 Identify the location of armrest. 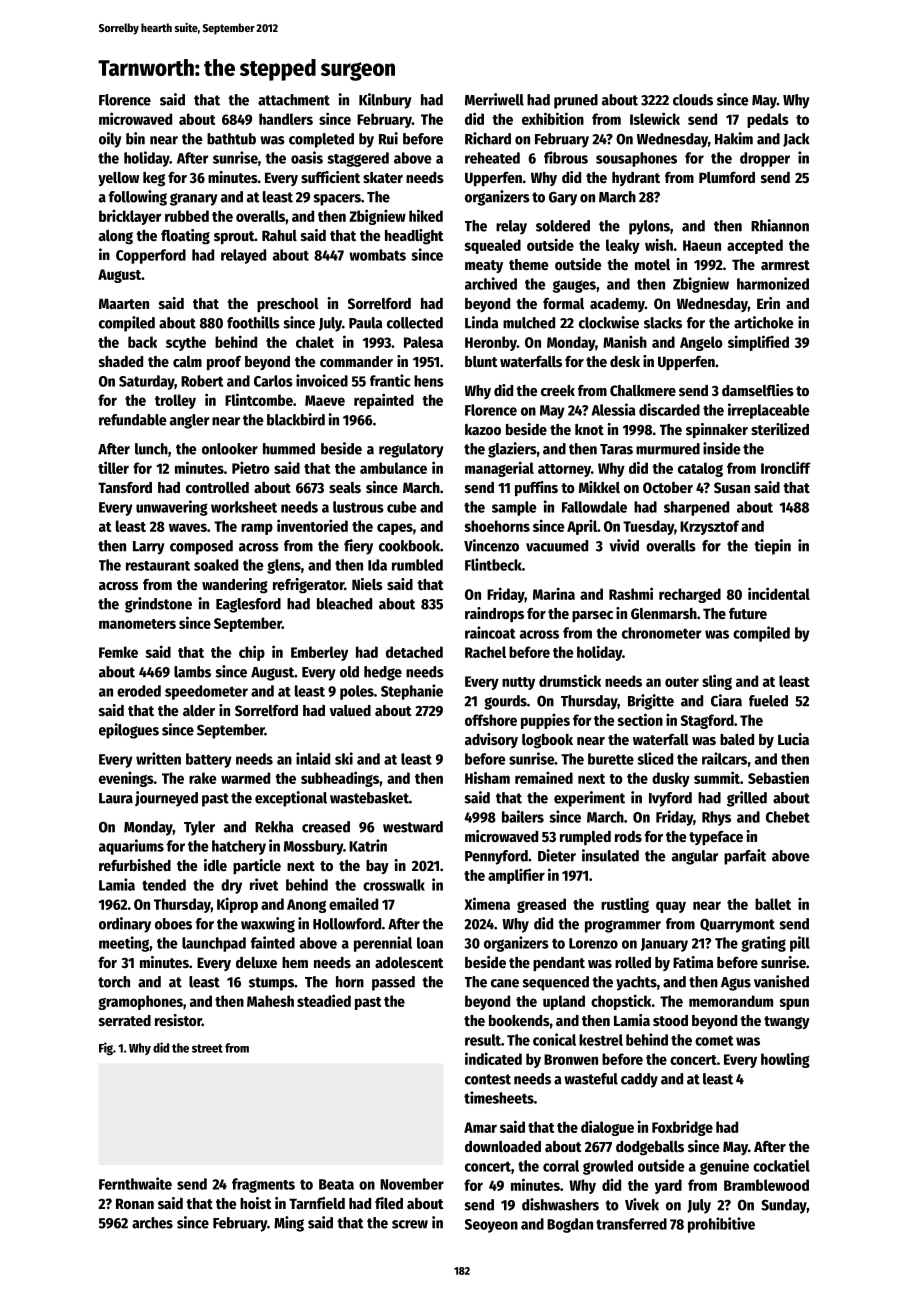
(785, 265).
